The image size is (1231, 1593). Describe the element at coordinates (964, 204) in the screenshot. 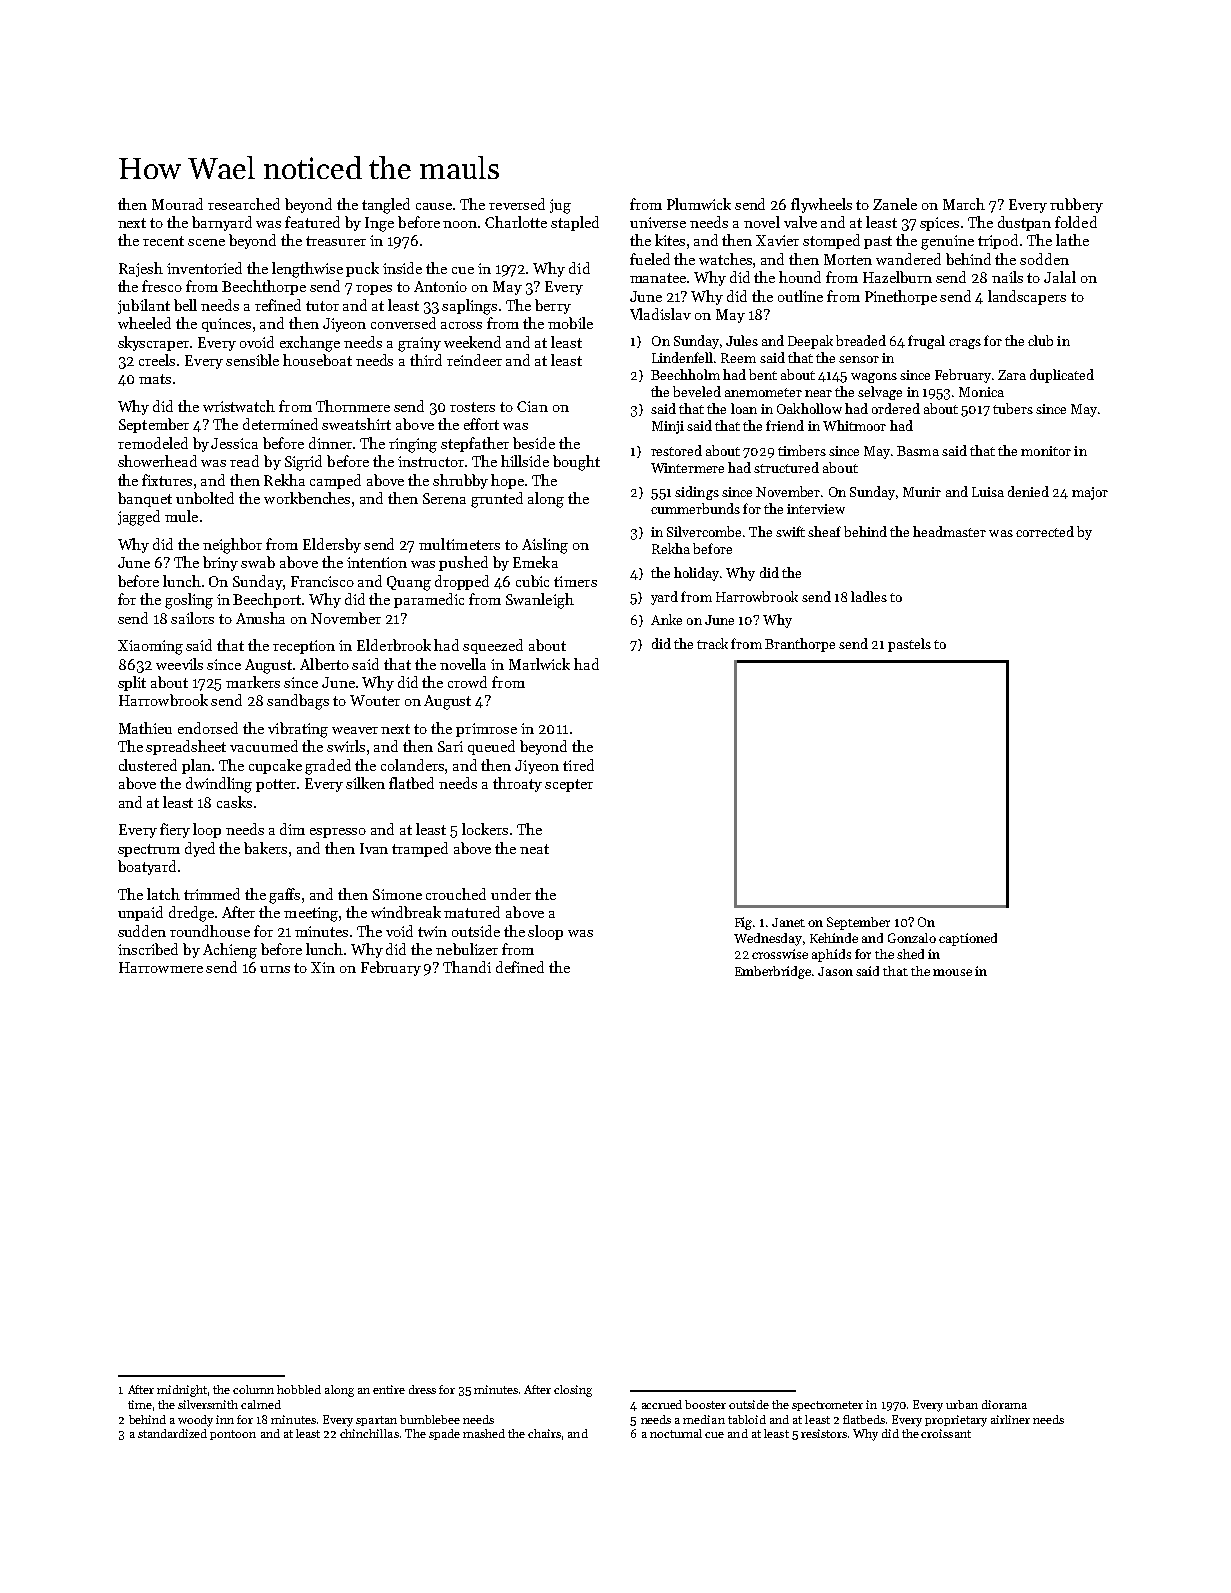

I see `March` at that location.
